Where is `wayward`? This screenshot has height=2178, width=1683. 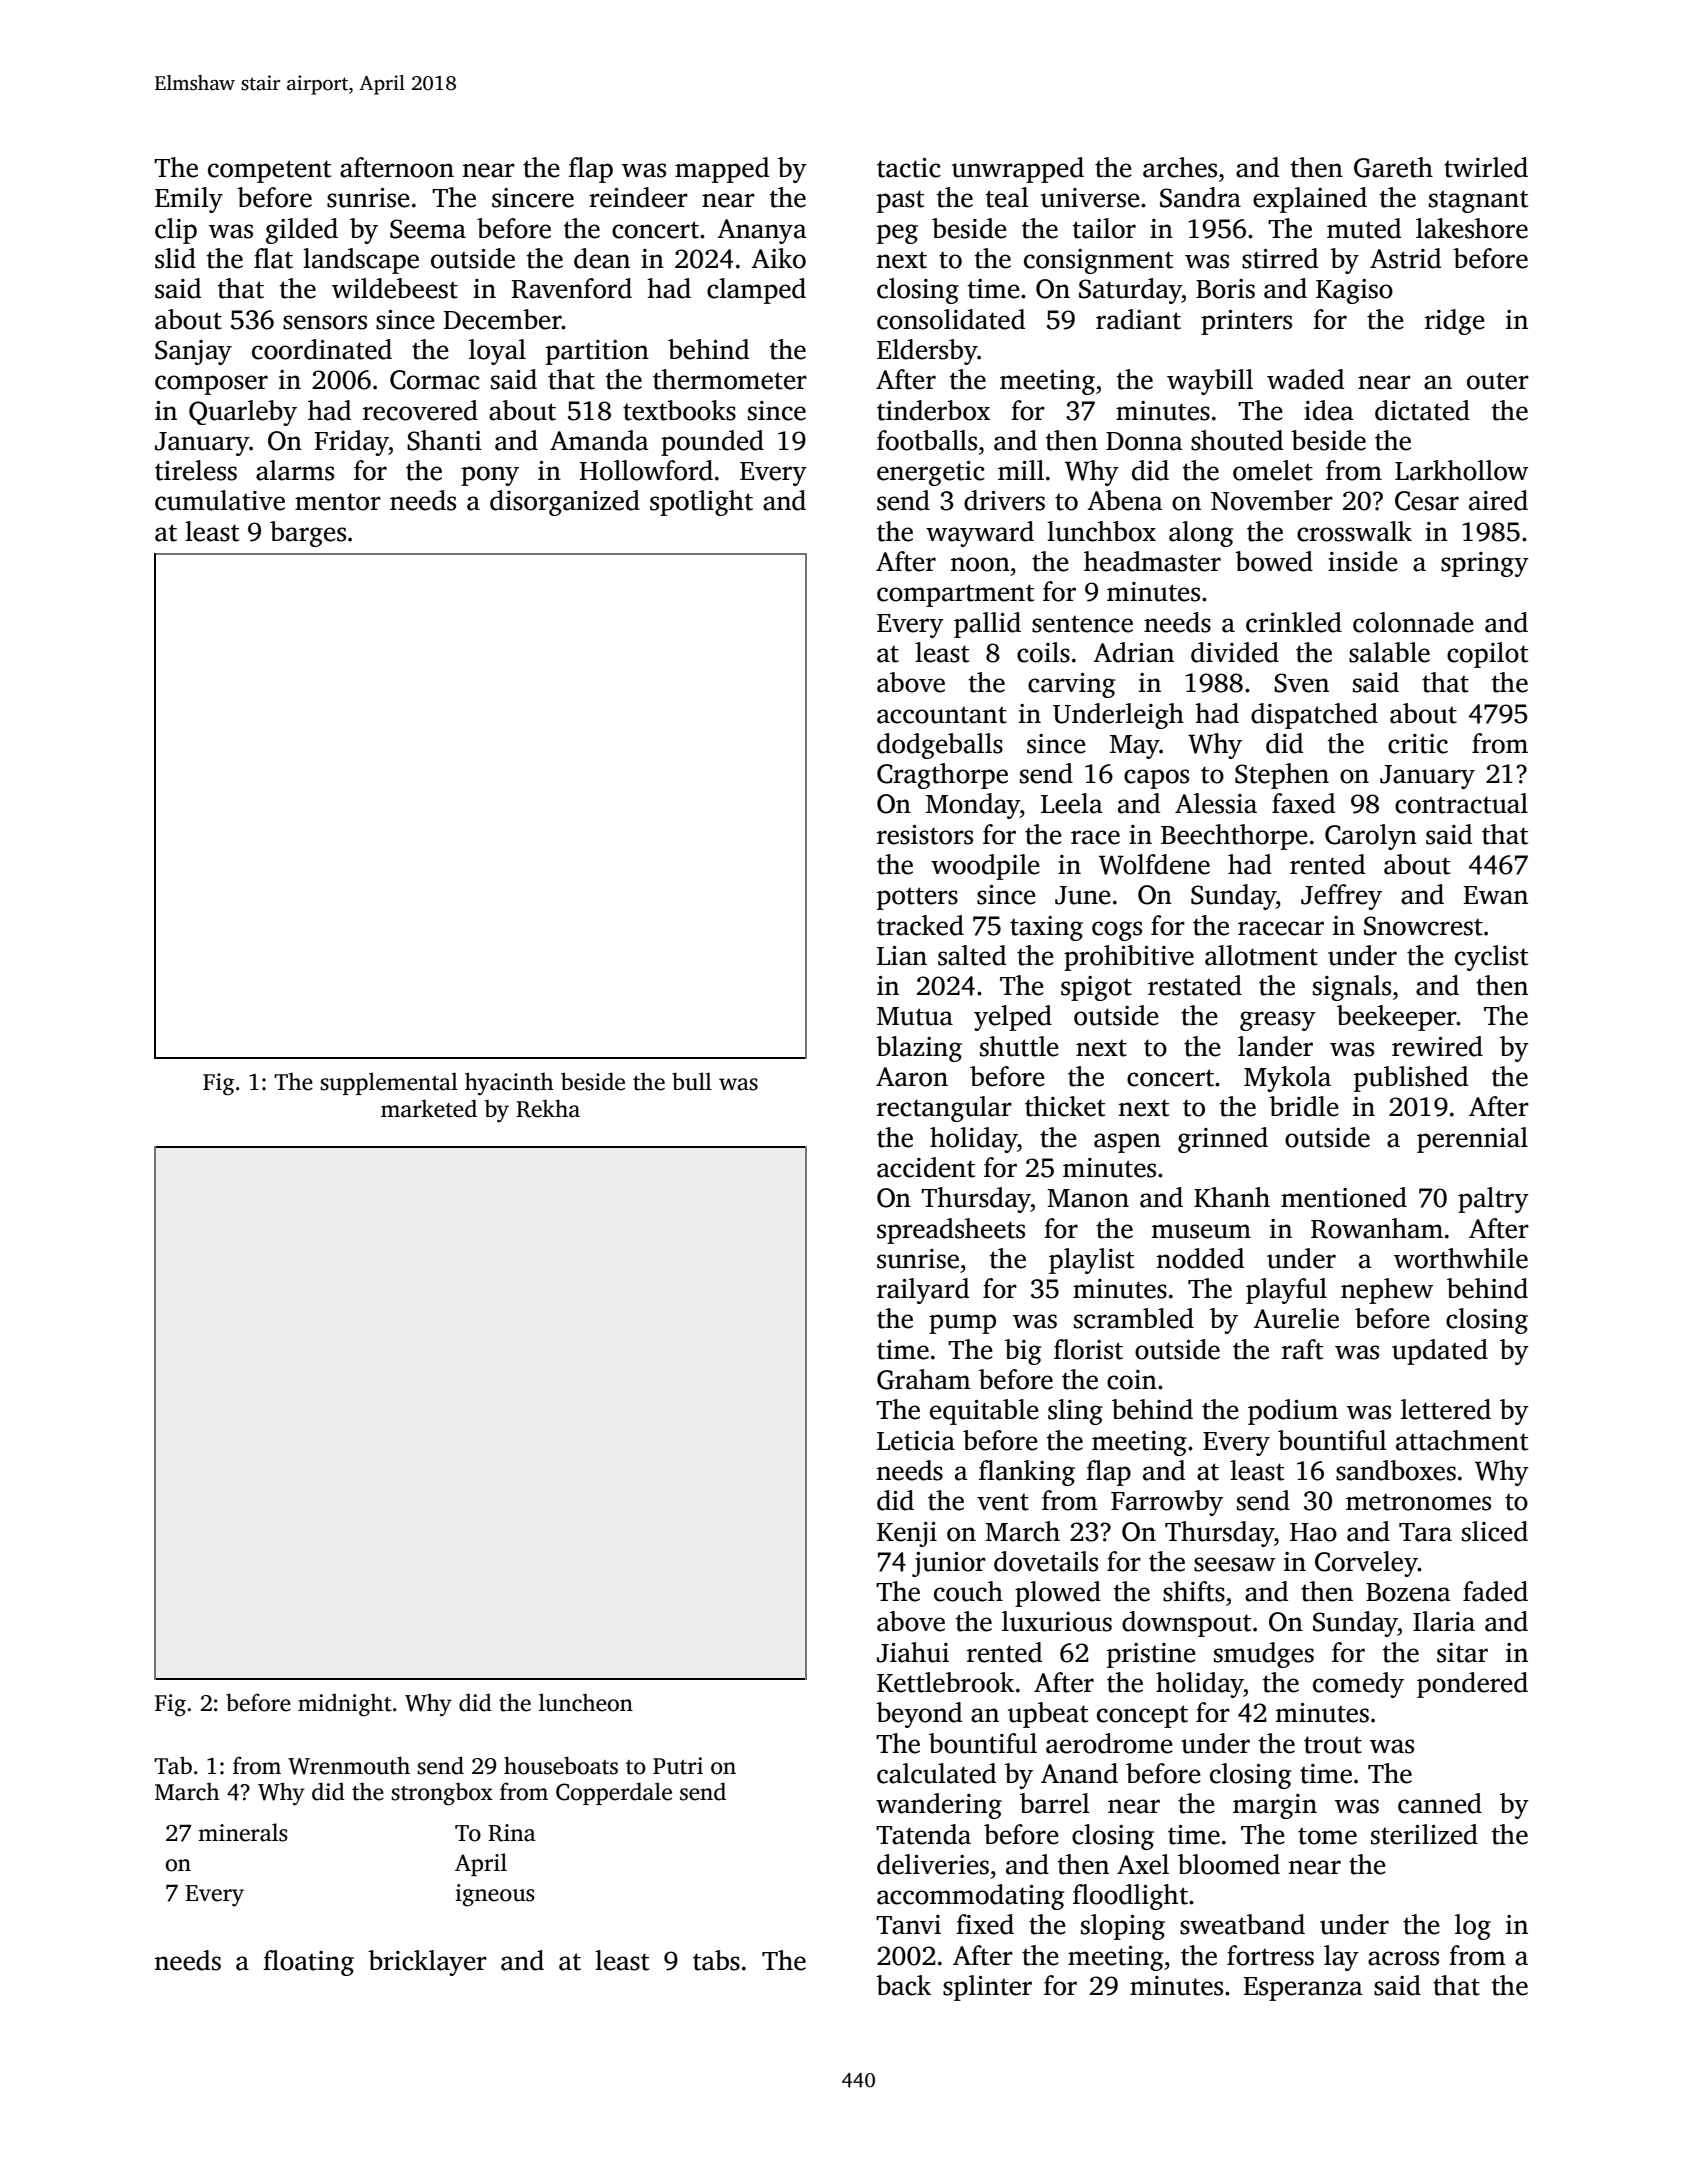 wayward is located at coordinates (980, 534).
